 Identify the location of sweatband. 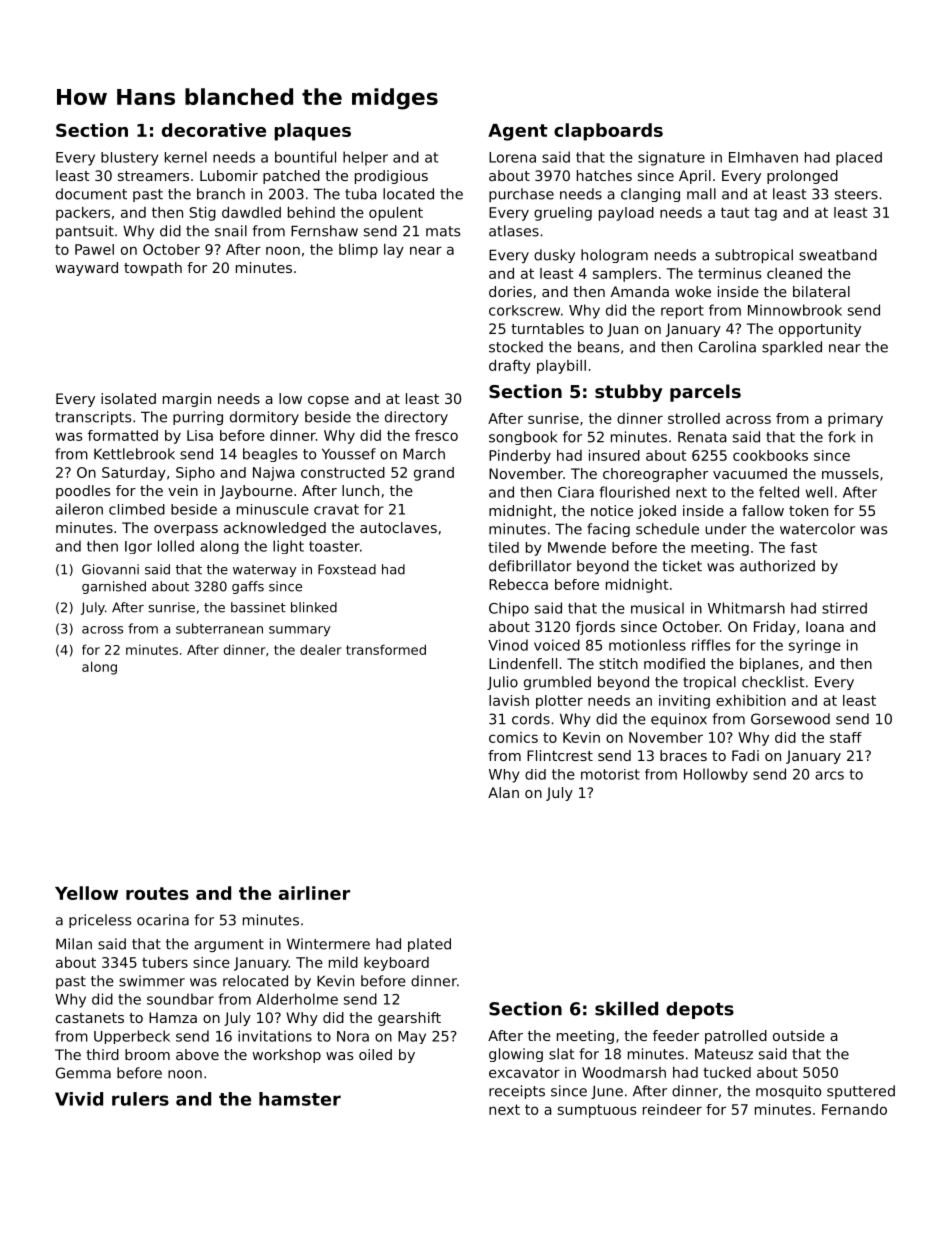
(838, 255).
